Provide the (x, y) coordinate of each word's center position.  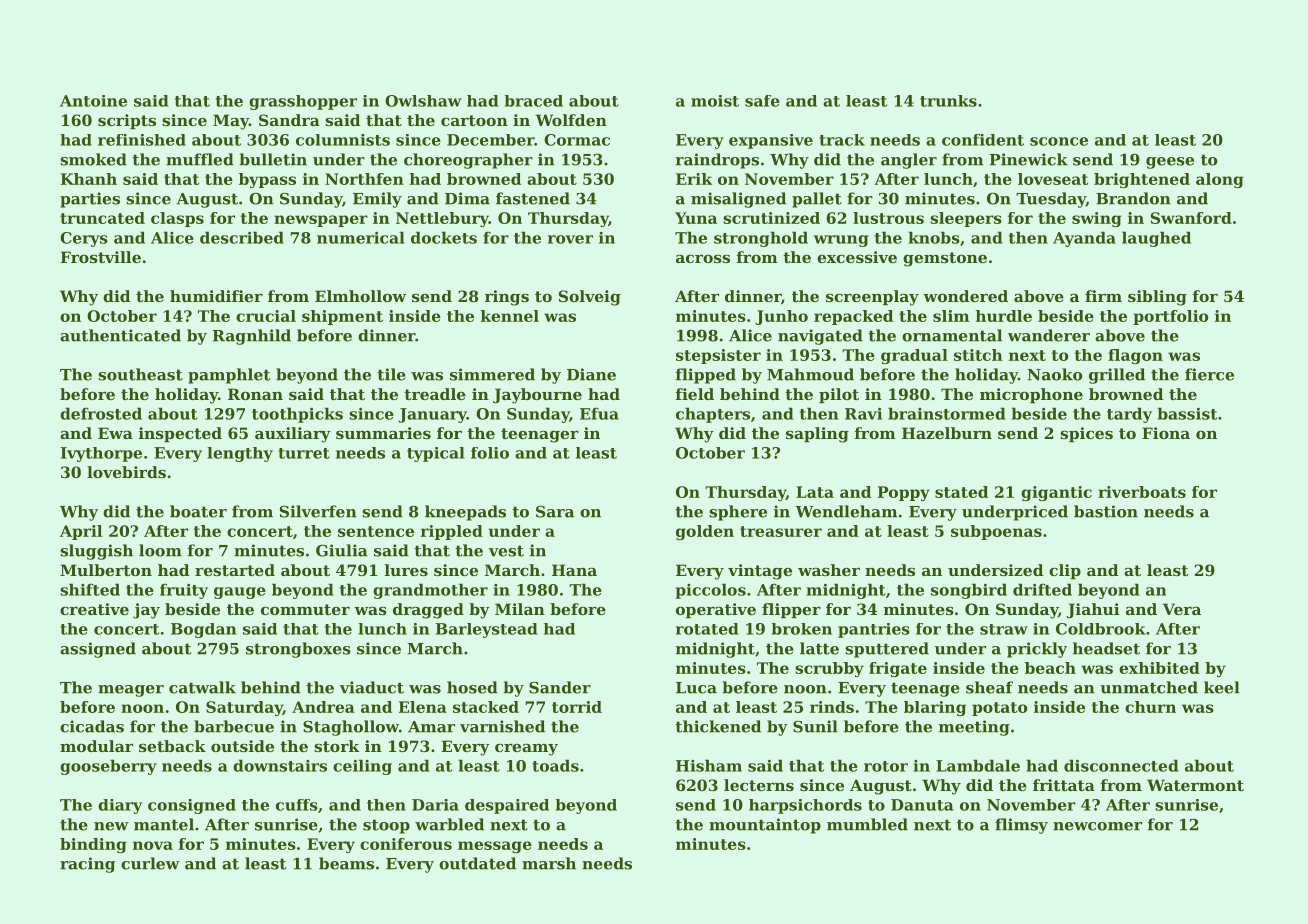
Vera (1182, 609)
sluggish (96, 552)
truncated (102, 218)
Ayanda (1084, 239)
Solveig (590, 298)
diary (120, 806)
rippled (452, 532)
